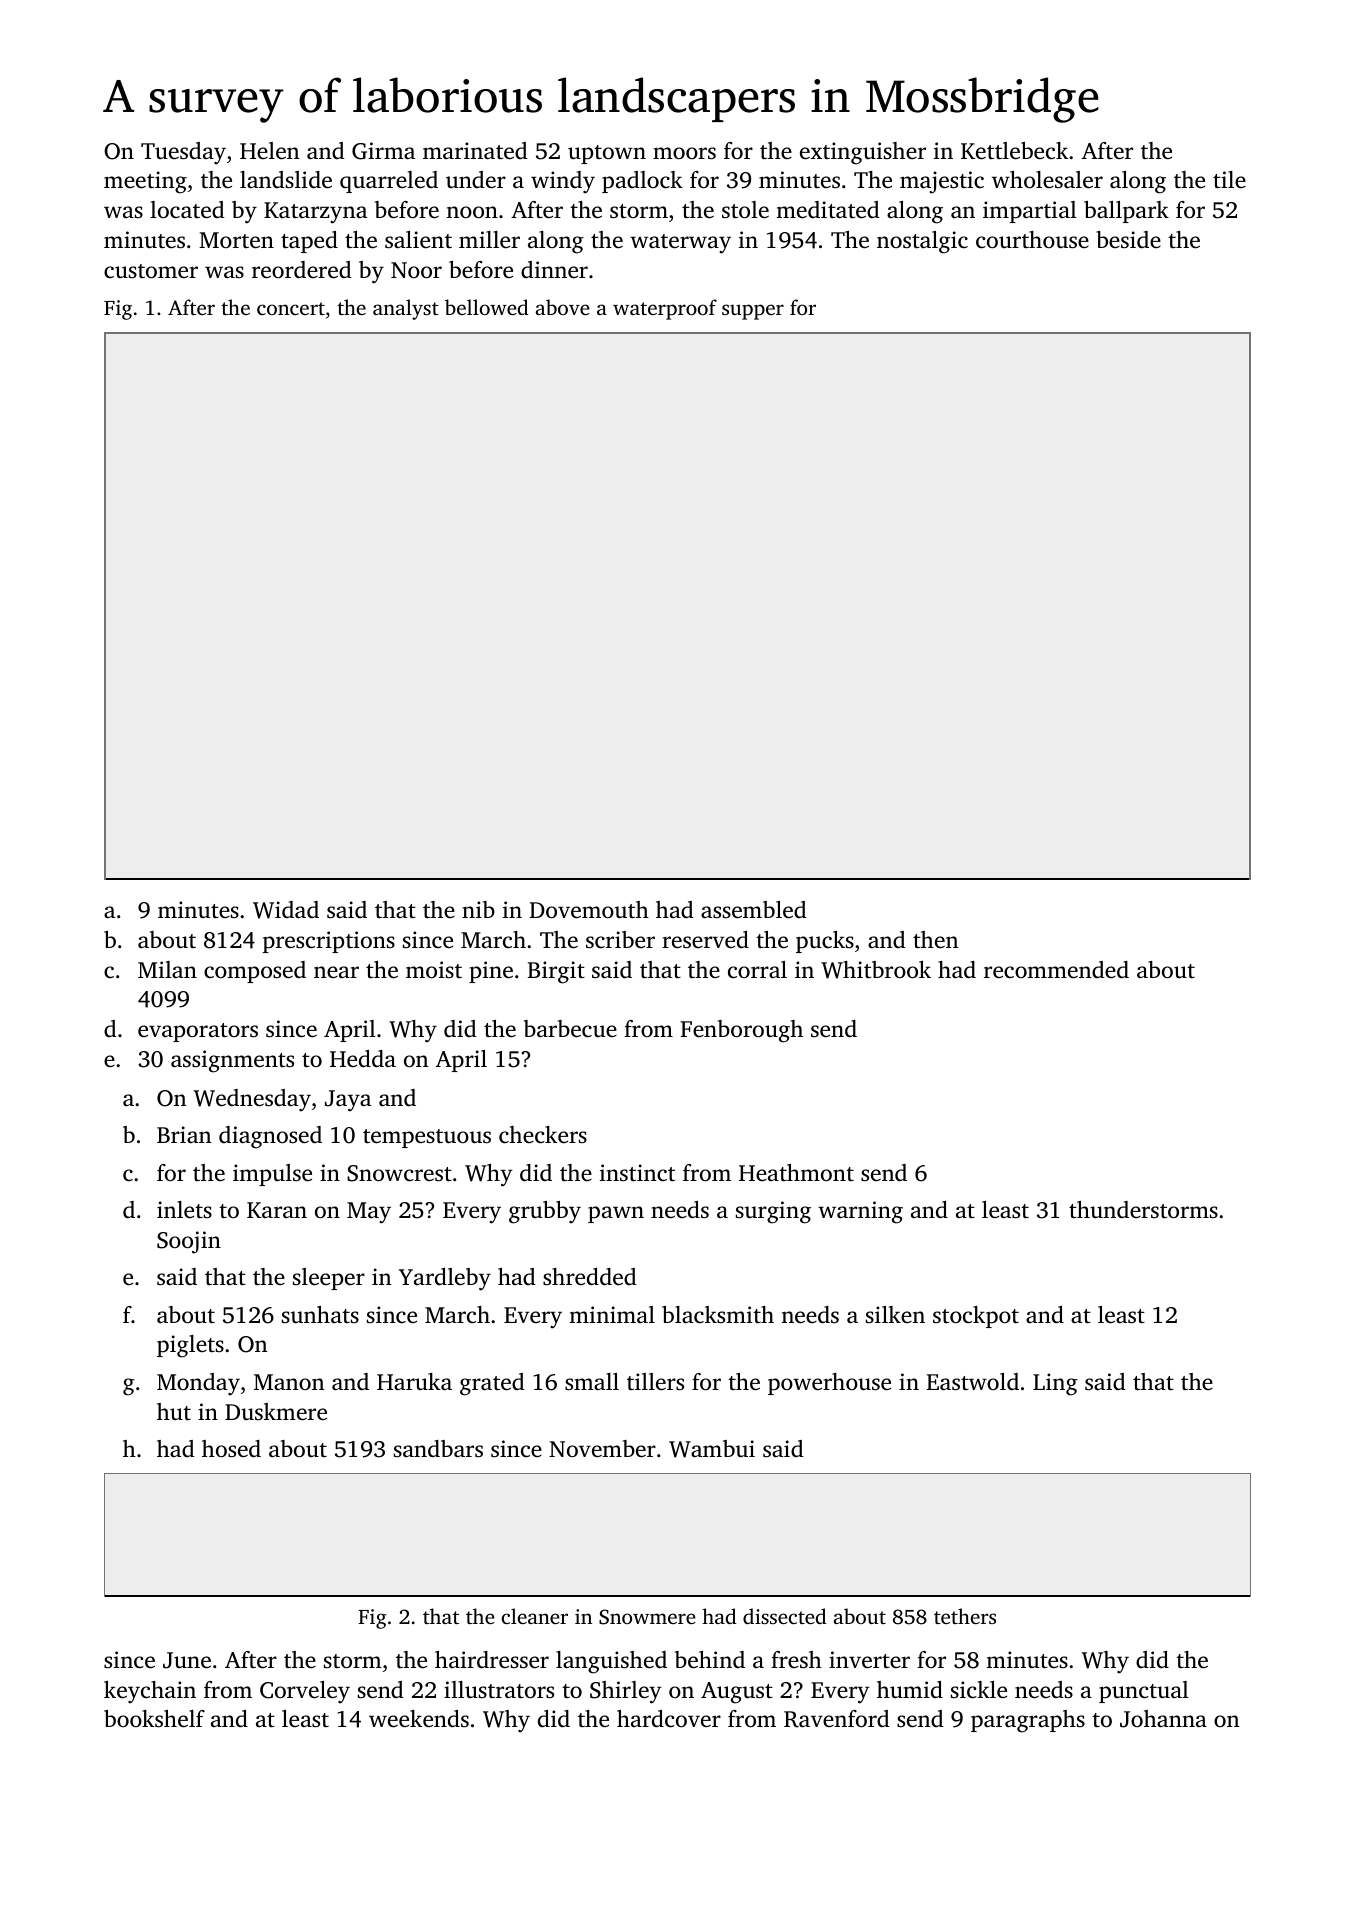 The image size is (1355, 1917). Describe the element at coordinates (151, 271) in the screenshot. I see `customer` at that location.
